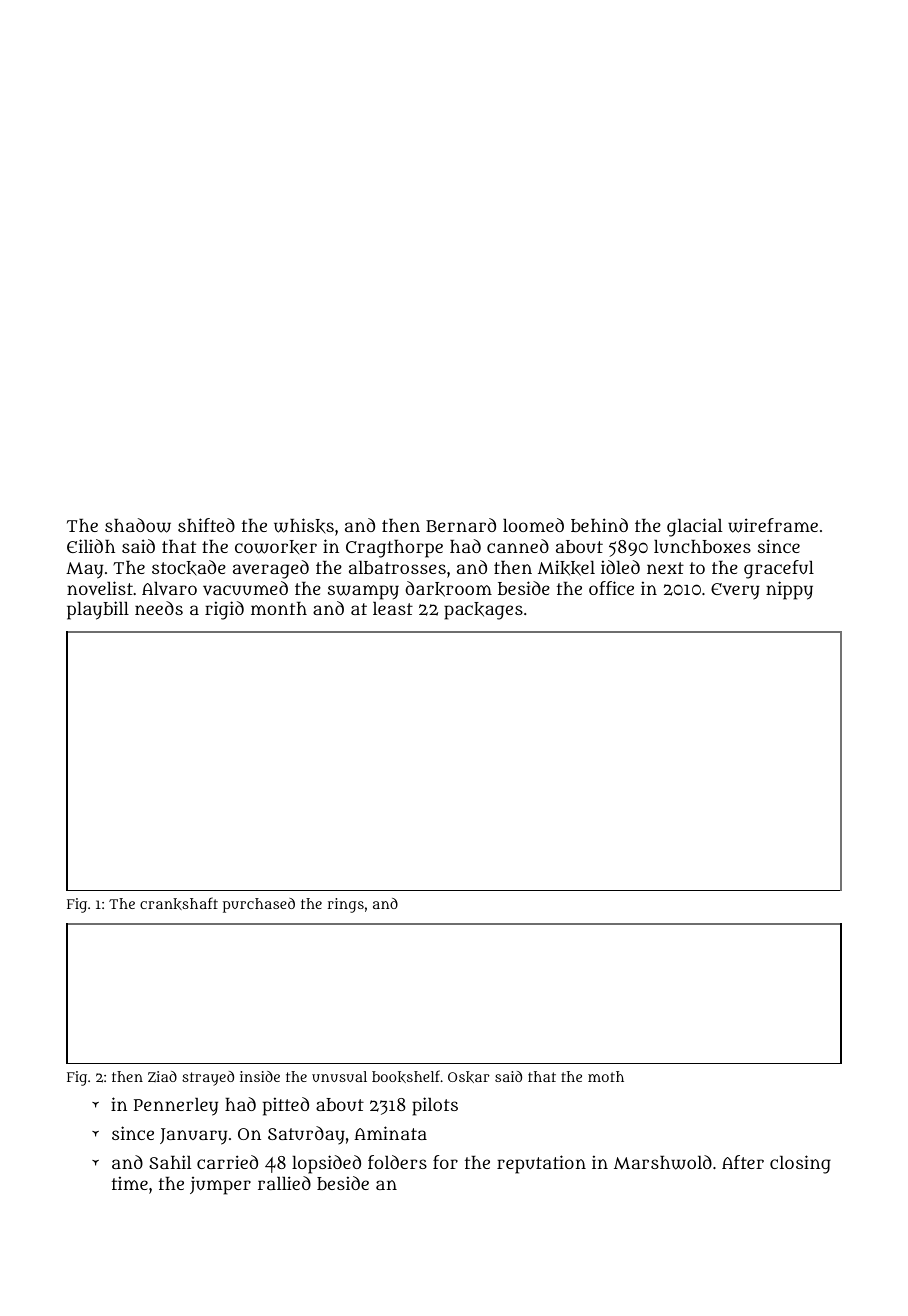 The height and width of the screenshot is (1316, 908). Describe the element at coordinates (735, 591) in the screenshot. I see `Every` at that location.
